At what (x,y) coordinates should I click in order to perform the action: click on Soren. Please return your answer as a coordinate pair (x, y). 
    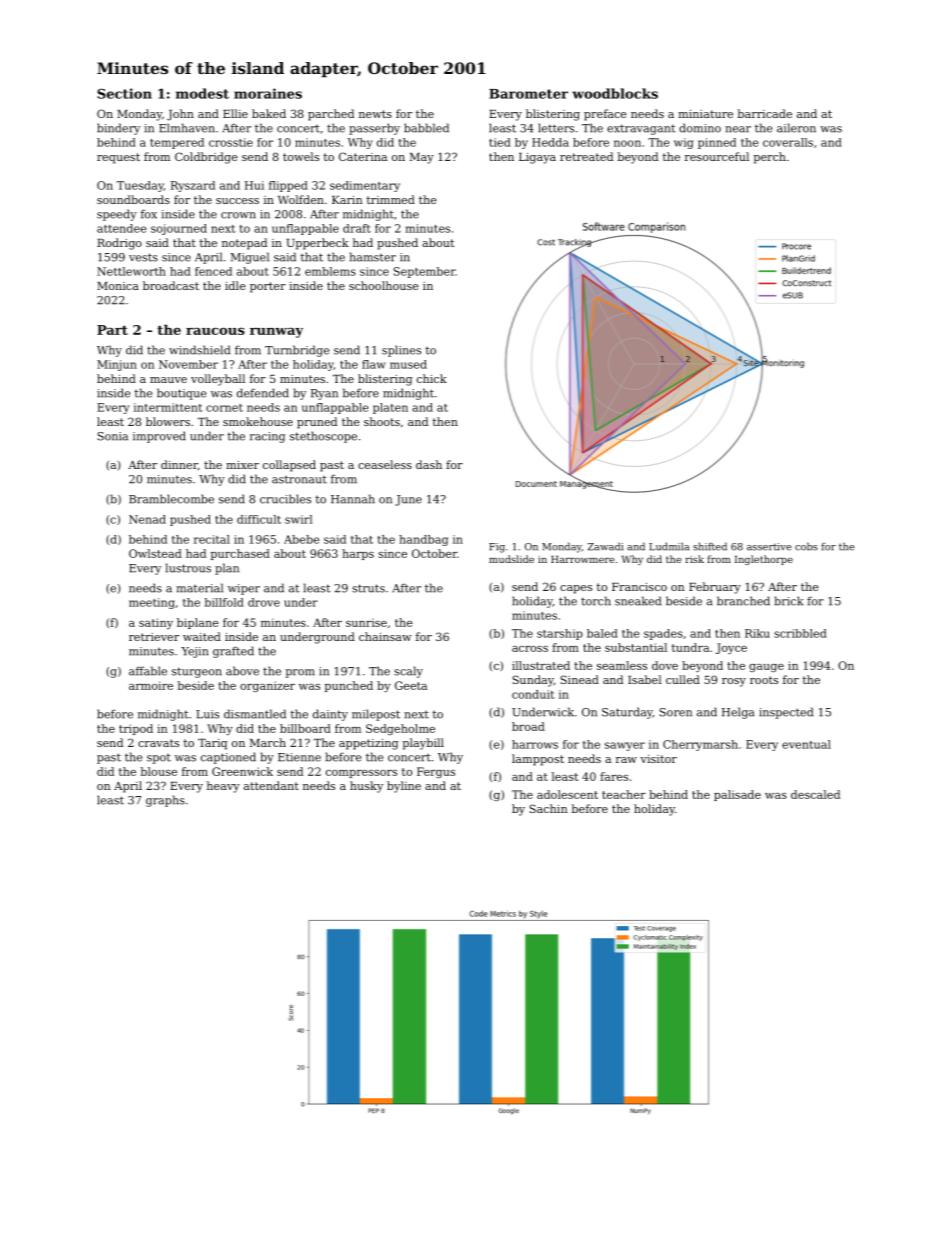
    Looking at the image, I should click on (676, 712).
